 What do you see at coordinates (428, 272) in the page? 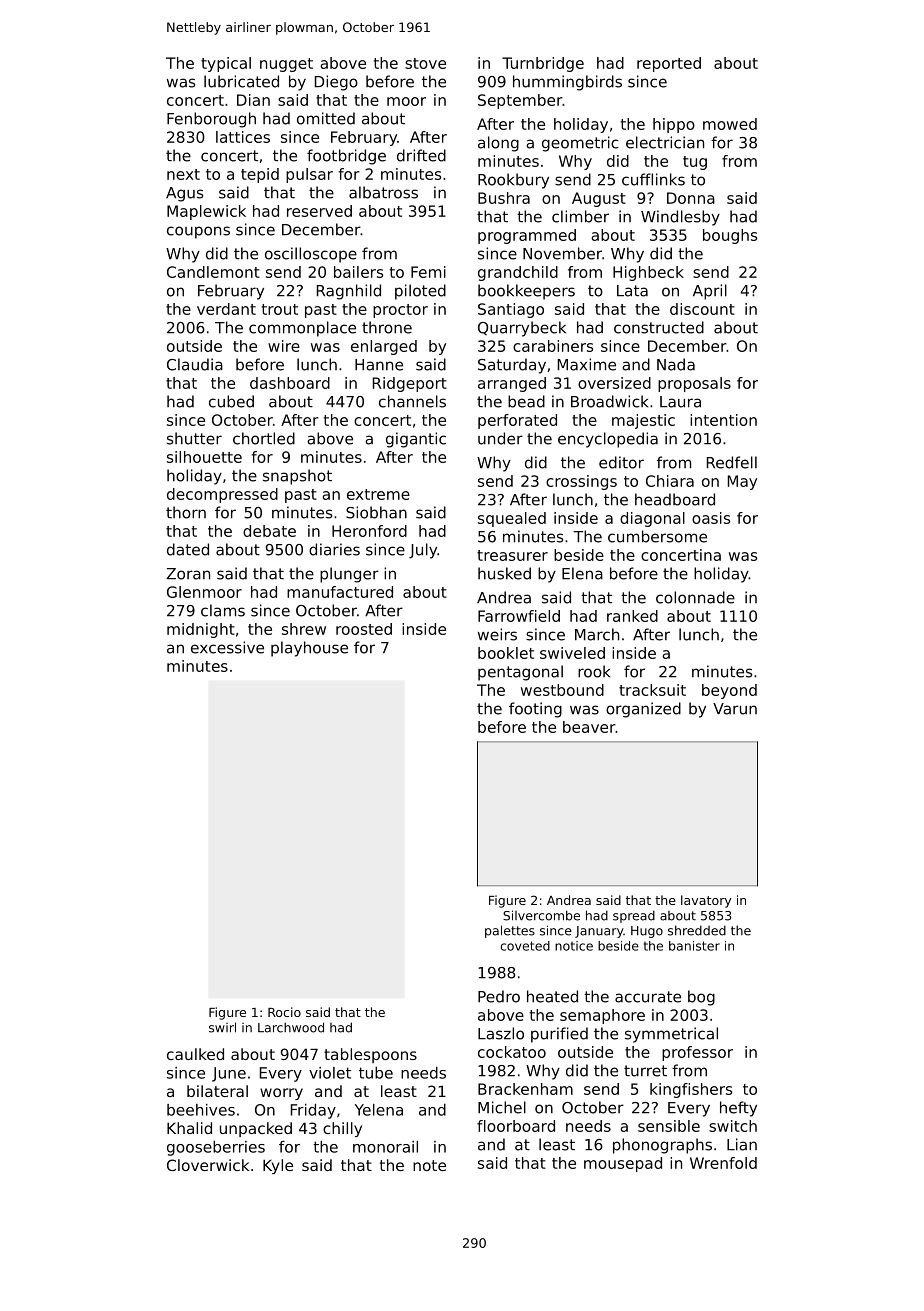
I see `Femi` at bounding box center [428, 272].
